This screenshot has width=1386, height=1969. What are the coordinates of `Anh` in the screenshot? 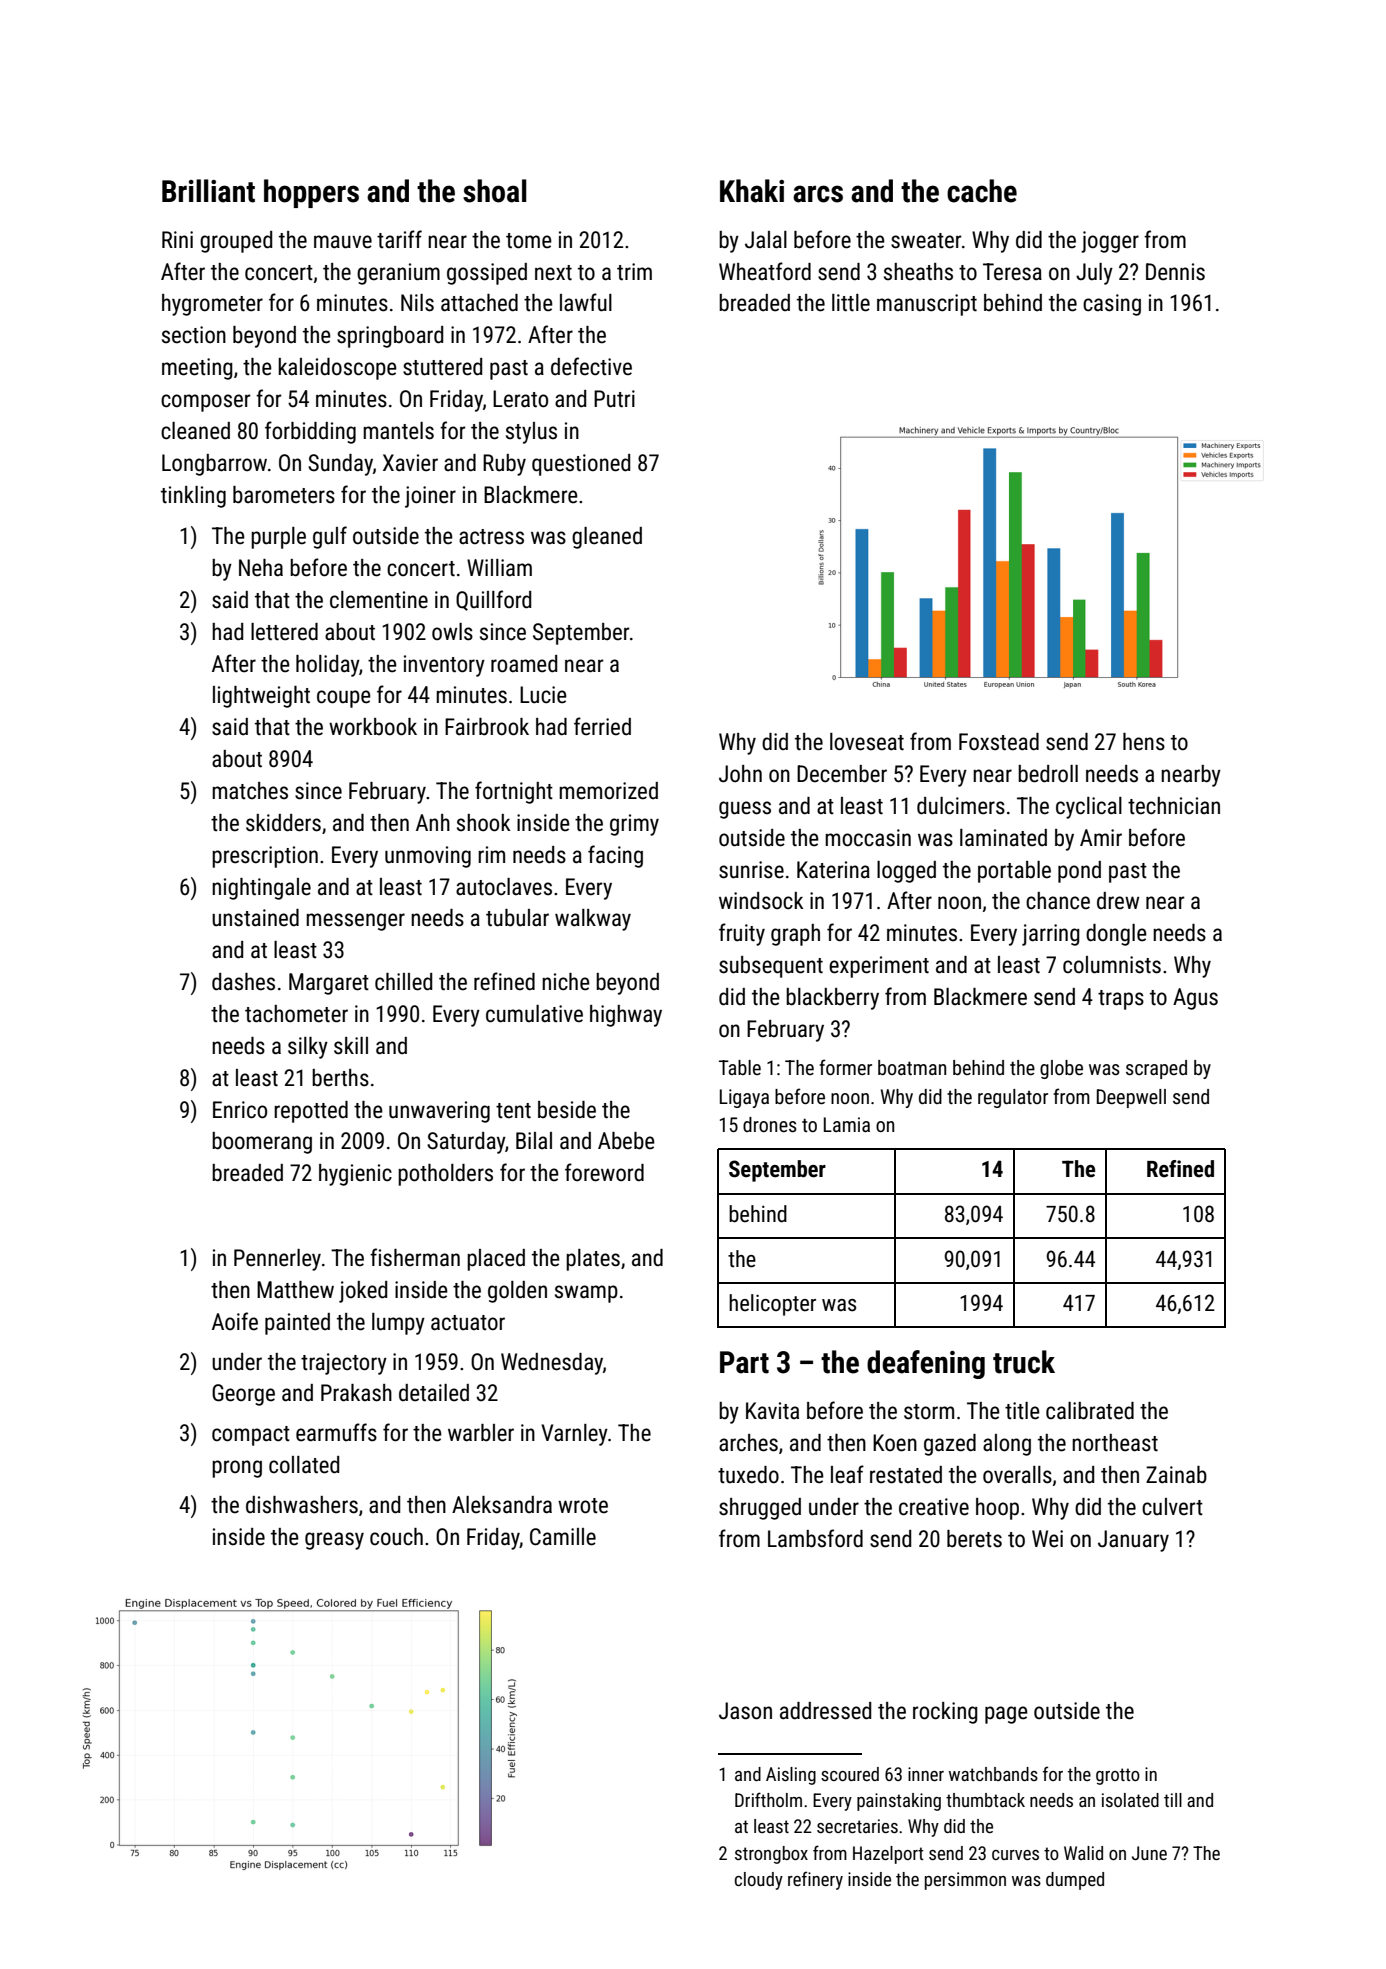 It's located at (433, 822).
